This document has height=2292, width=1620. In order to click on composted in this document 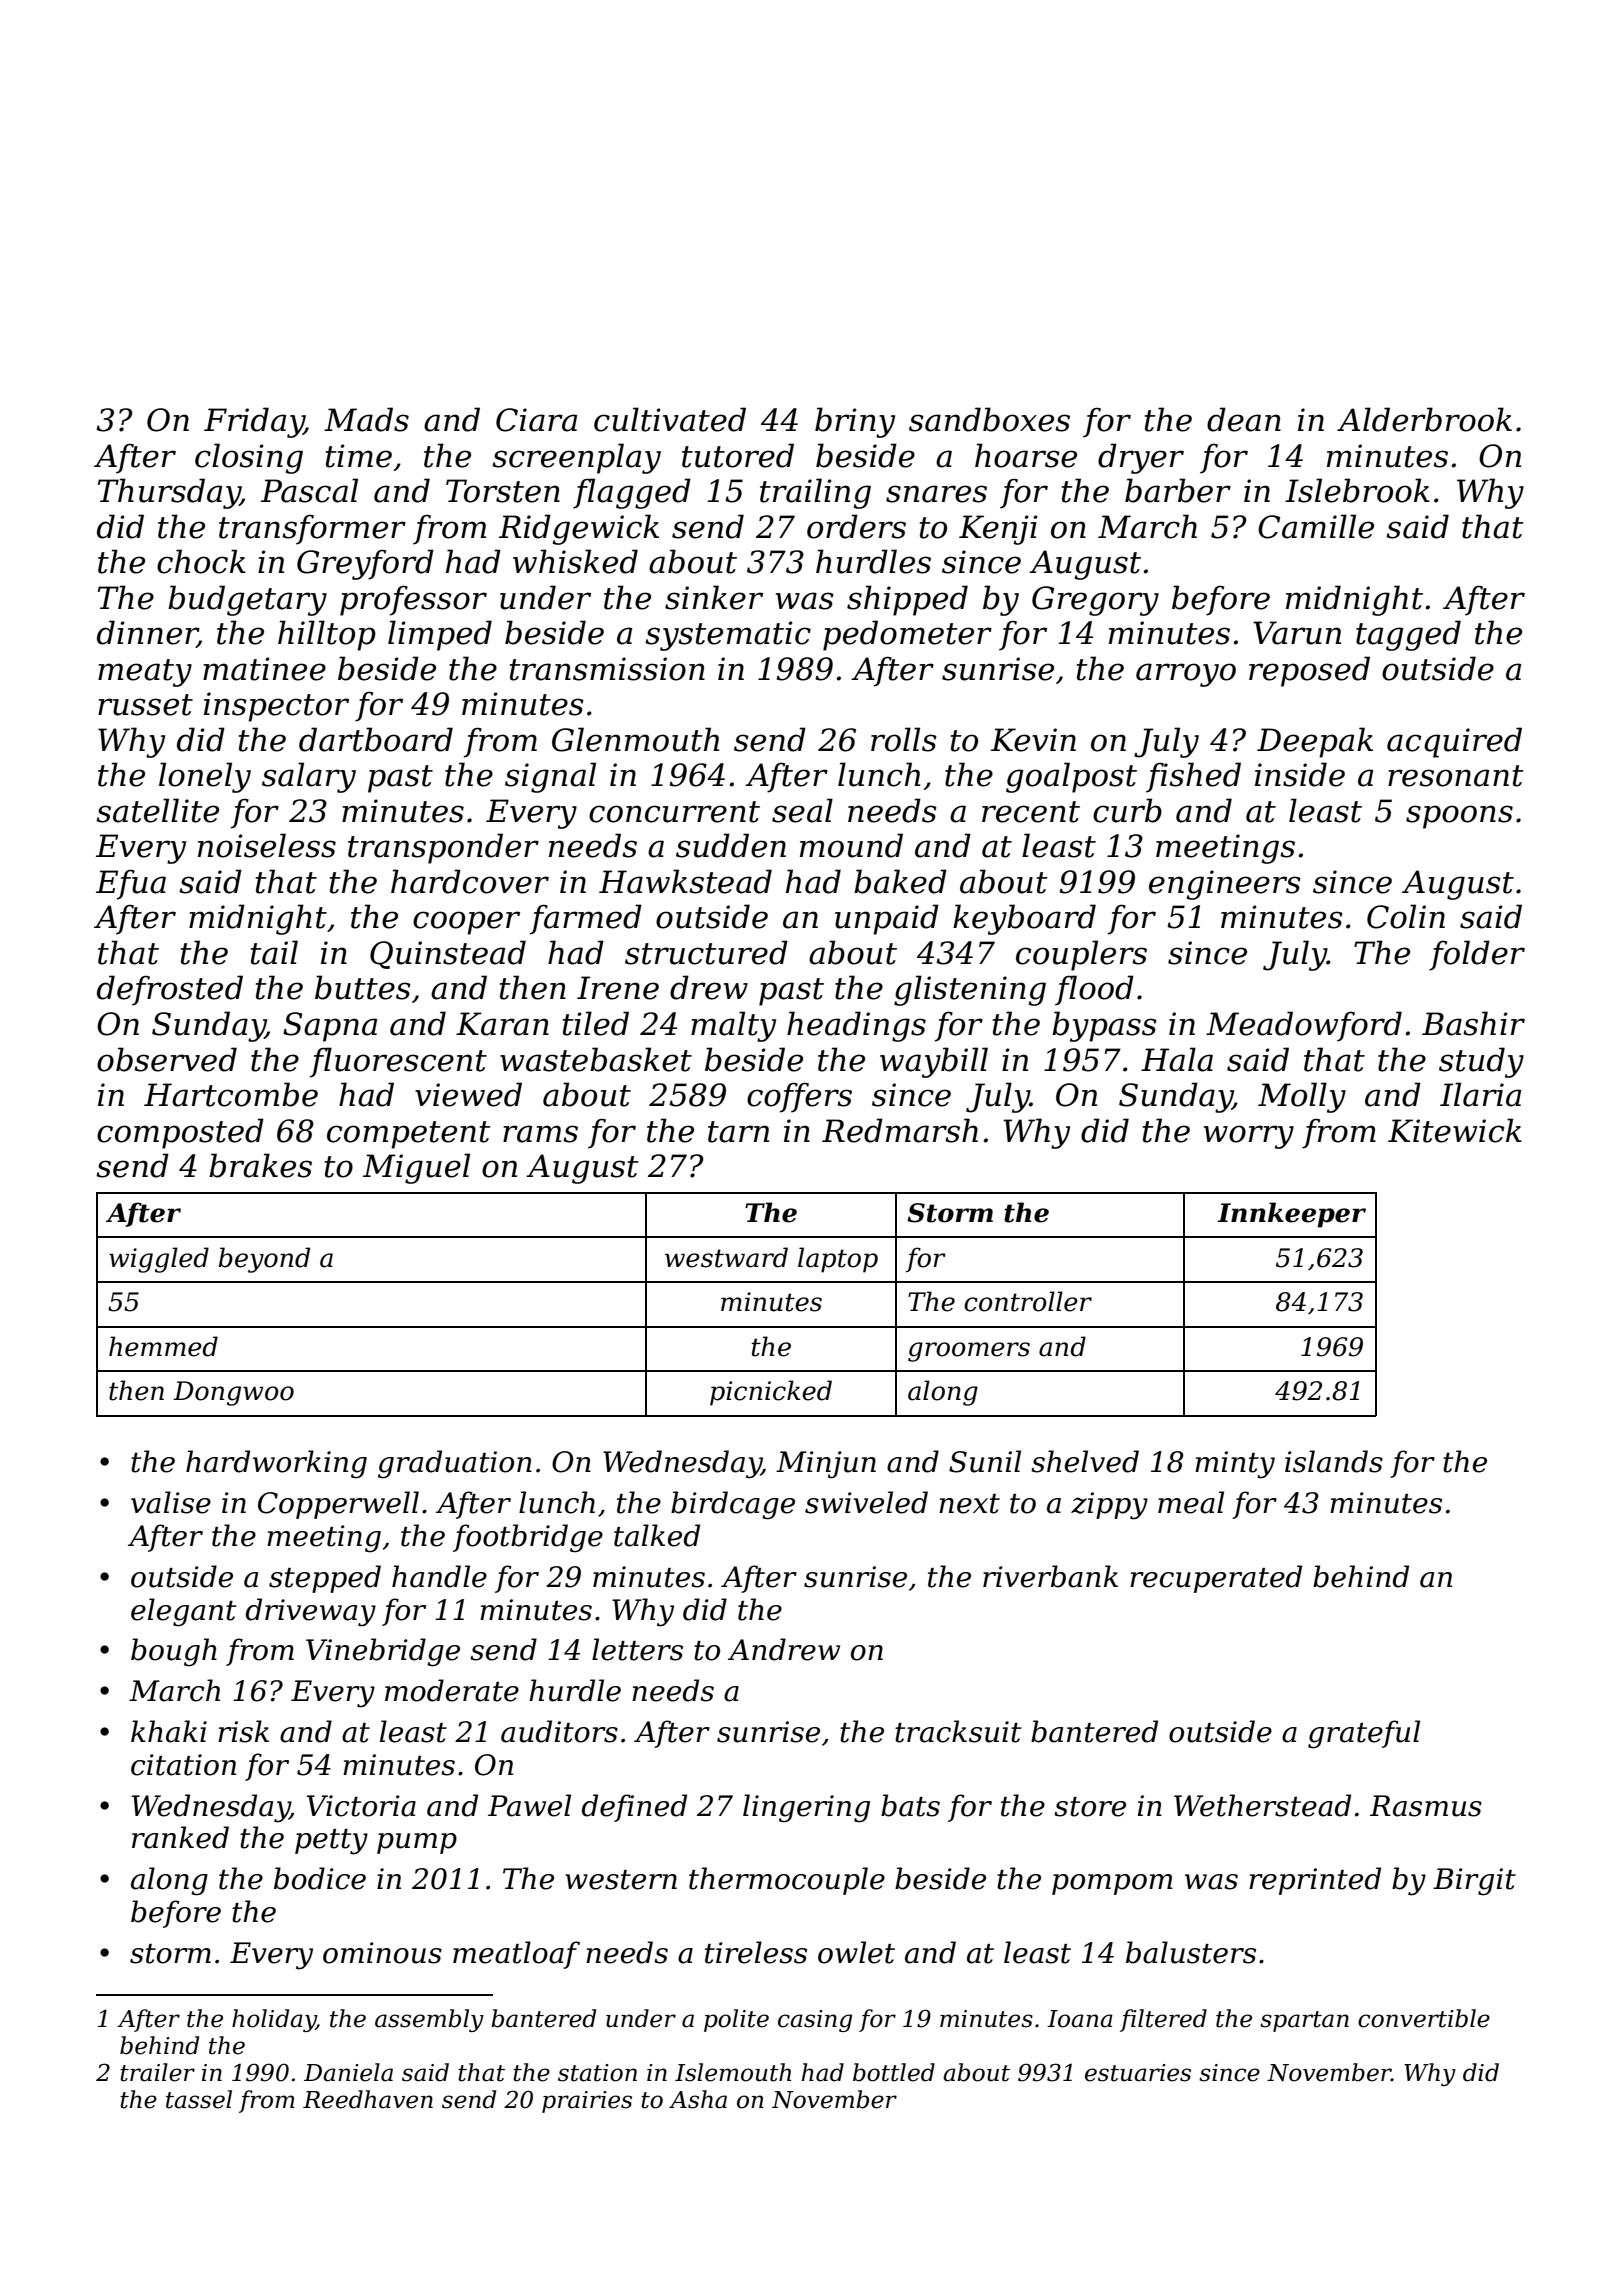, I will do `click(180, 1133)`.
